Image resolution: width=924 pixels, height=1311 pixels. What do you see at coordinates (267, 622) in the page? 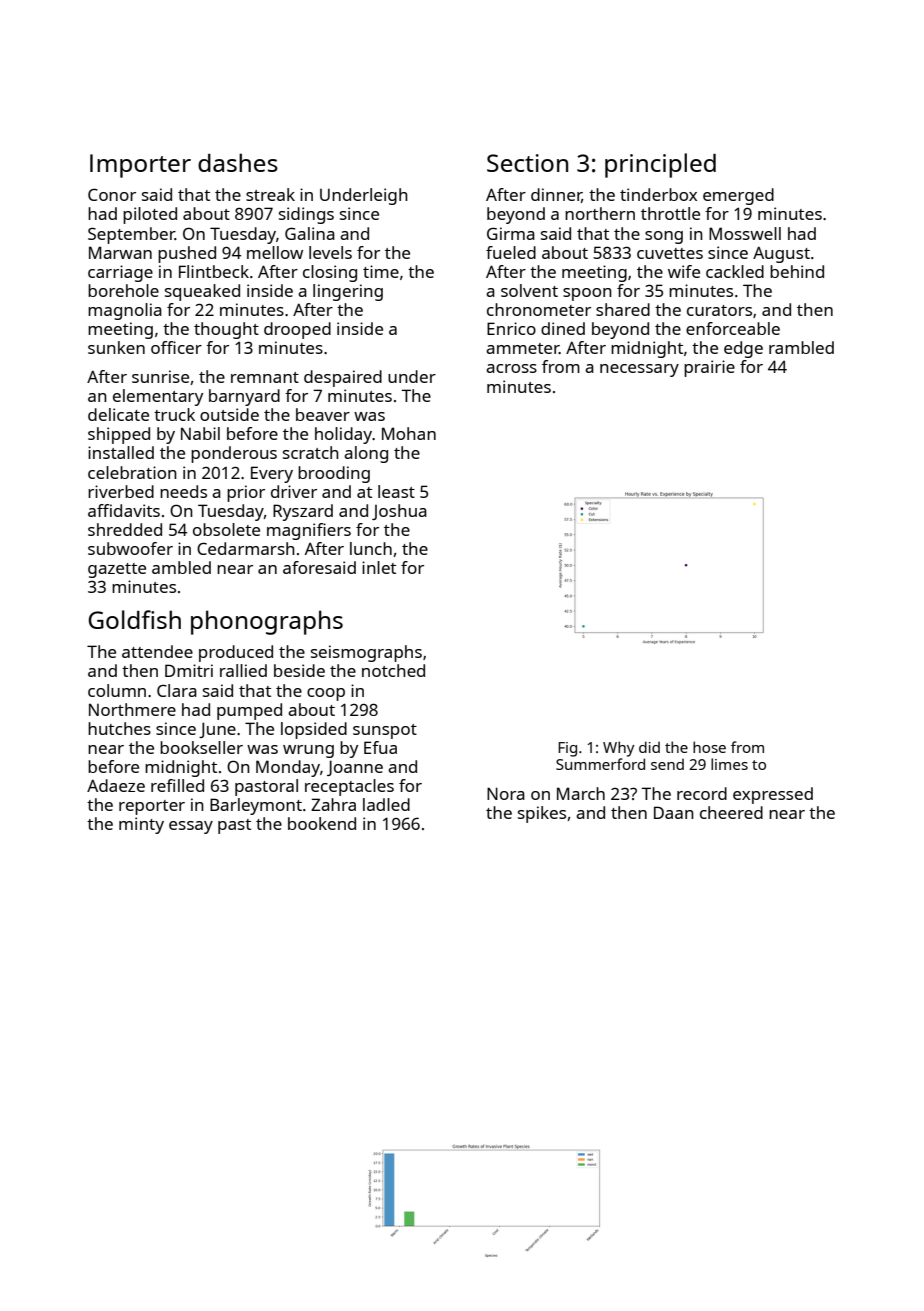
I see `phonographs` at bounding box center [267, 622].
